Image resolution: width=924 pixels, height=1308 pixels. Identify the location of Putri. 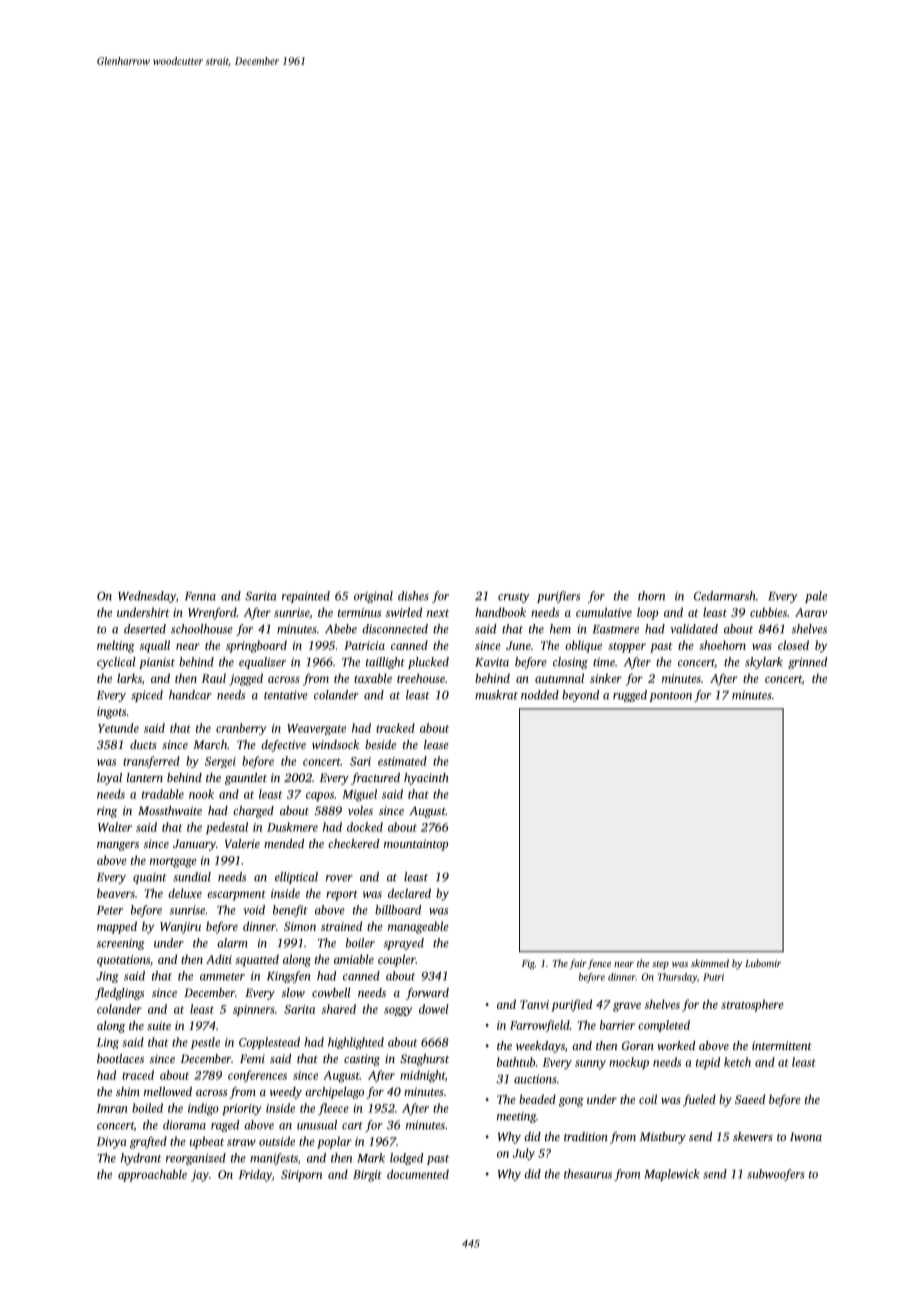
(713, 977).
